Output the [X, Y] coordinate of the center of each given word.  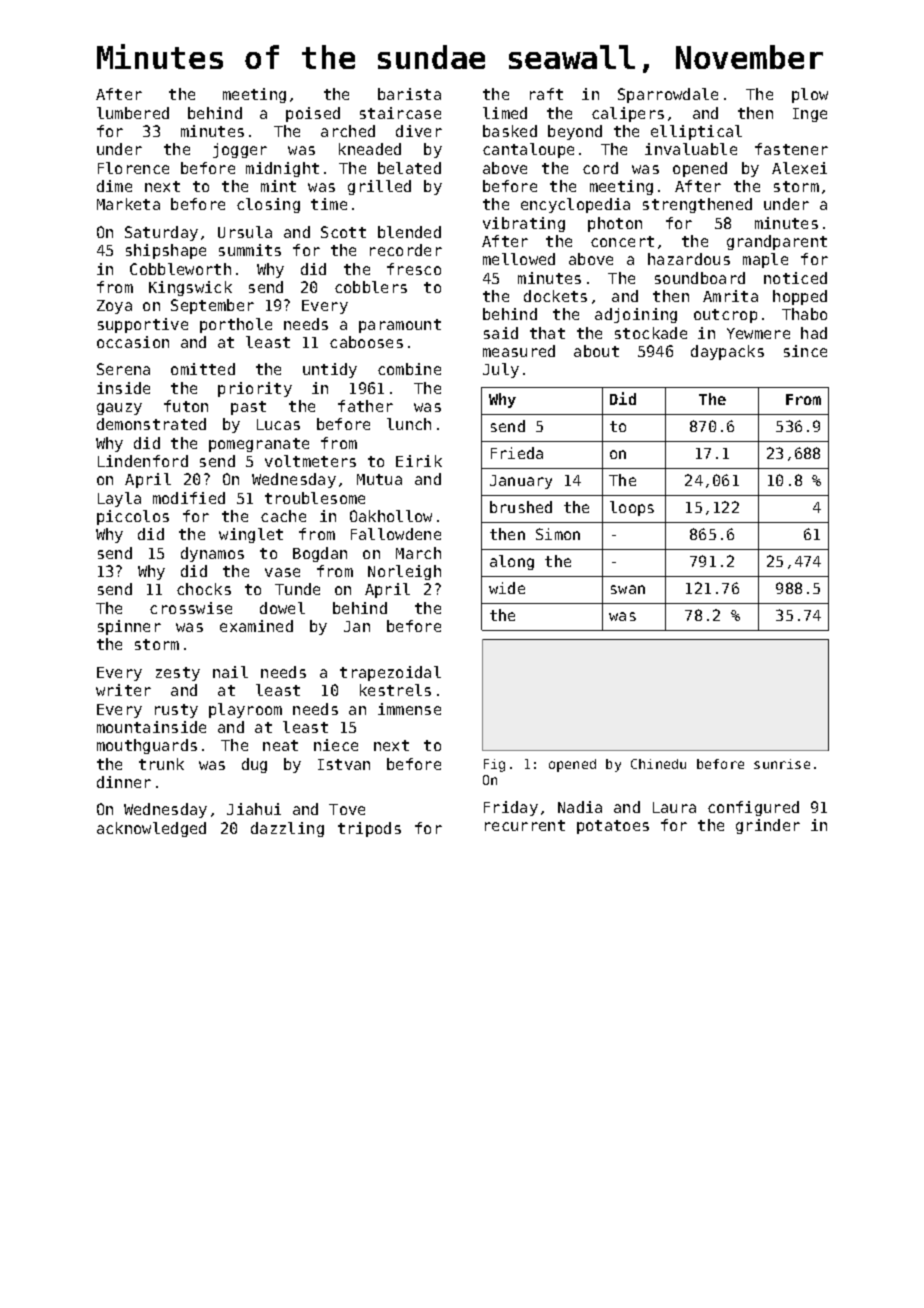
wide [507, 588]
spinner [129, 627]
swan [628, 589]
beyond [575, 132]
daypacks [727, 352]
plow [810, 95]
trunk [161, 764]
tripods [369, 829]
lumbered [133, 113]
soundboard [700, 278]
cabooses [366, 342]
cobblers [371, 287]
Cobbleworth [180, 269]
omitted [203, 369]
